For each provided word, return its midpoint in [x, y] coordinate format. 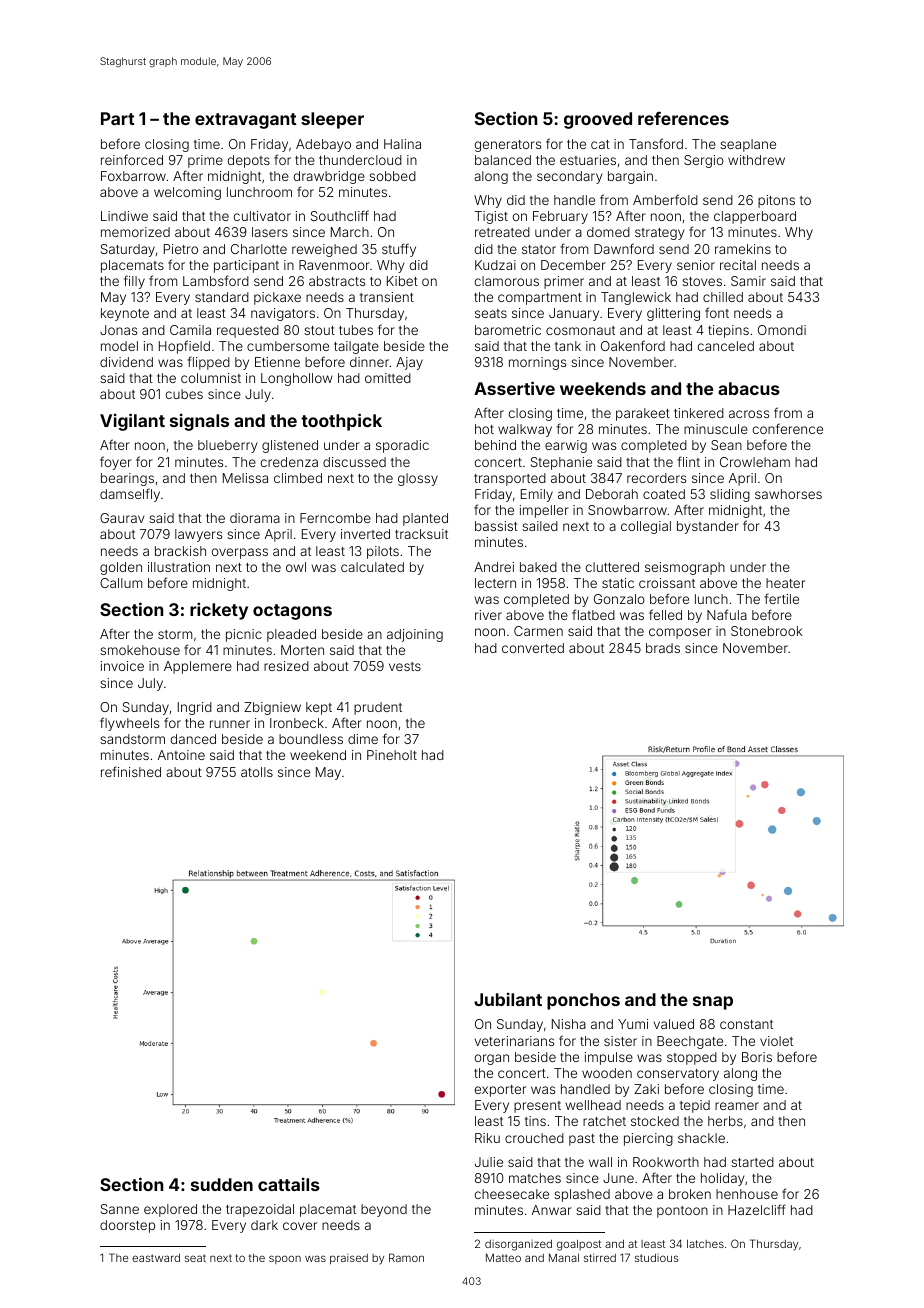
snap [713, 1003]
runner [230, 724]
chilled [723, 297]
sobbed [392, 176]
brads [663, 648]
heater [785, 583]
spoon [285, 1259]
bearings [127, 479]
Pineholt [392, 755]
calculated [372, 567]
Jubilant [508, 999]
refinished [131, 771]
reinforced [132, 159]
